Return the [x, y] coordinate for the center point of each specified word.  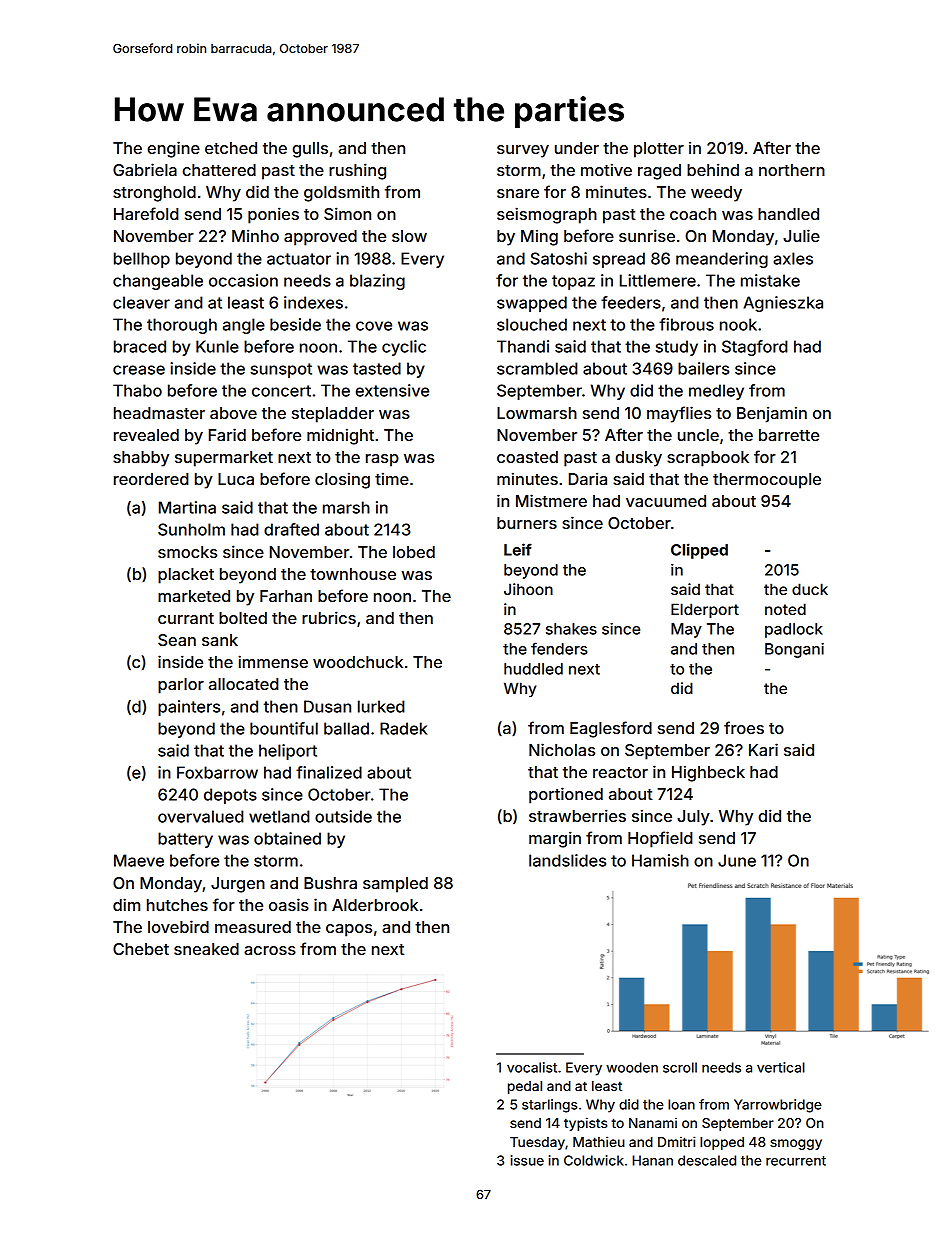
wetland [279, 816]
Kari [763, 749]
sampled [395, 885]
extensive [392, 390]
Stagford [755, 348]
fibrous [686, 324]
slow [409, 236]
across [270, 950]
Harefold [146, 213]
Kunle [217, 346]
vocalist [532, 1067]
